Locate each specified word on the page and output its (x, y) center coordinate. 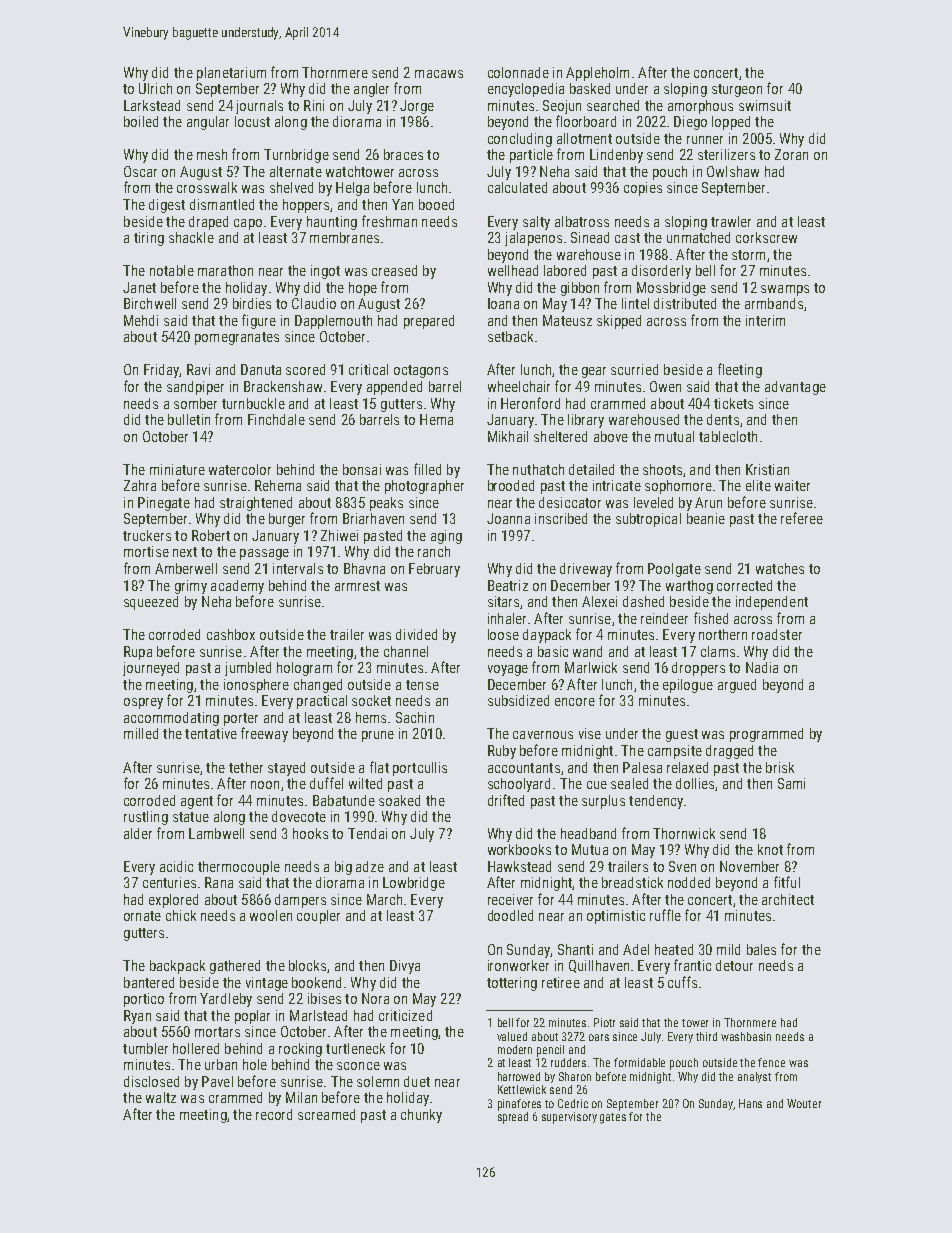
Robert (211, 535)
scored (305, 369)
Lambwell (216, 833)
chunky (421, 1116)
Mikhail (508, 436)
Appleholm (597, 74)
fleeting (740, 370)
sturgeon (737, 90)
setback (510, 336)
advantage (795, 388)
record (274, 1114)
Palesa (642, 767)
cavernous (543, 735)
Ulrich (155, 88)
